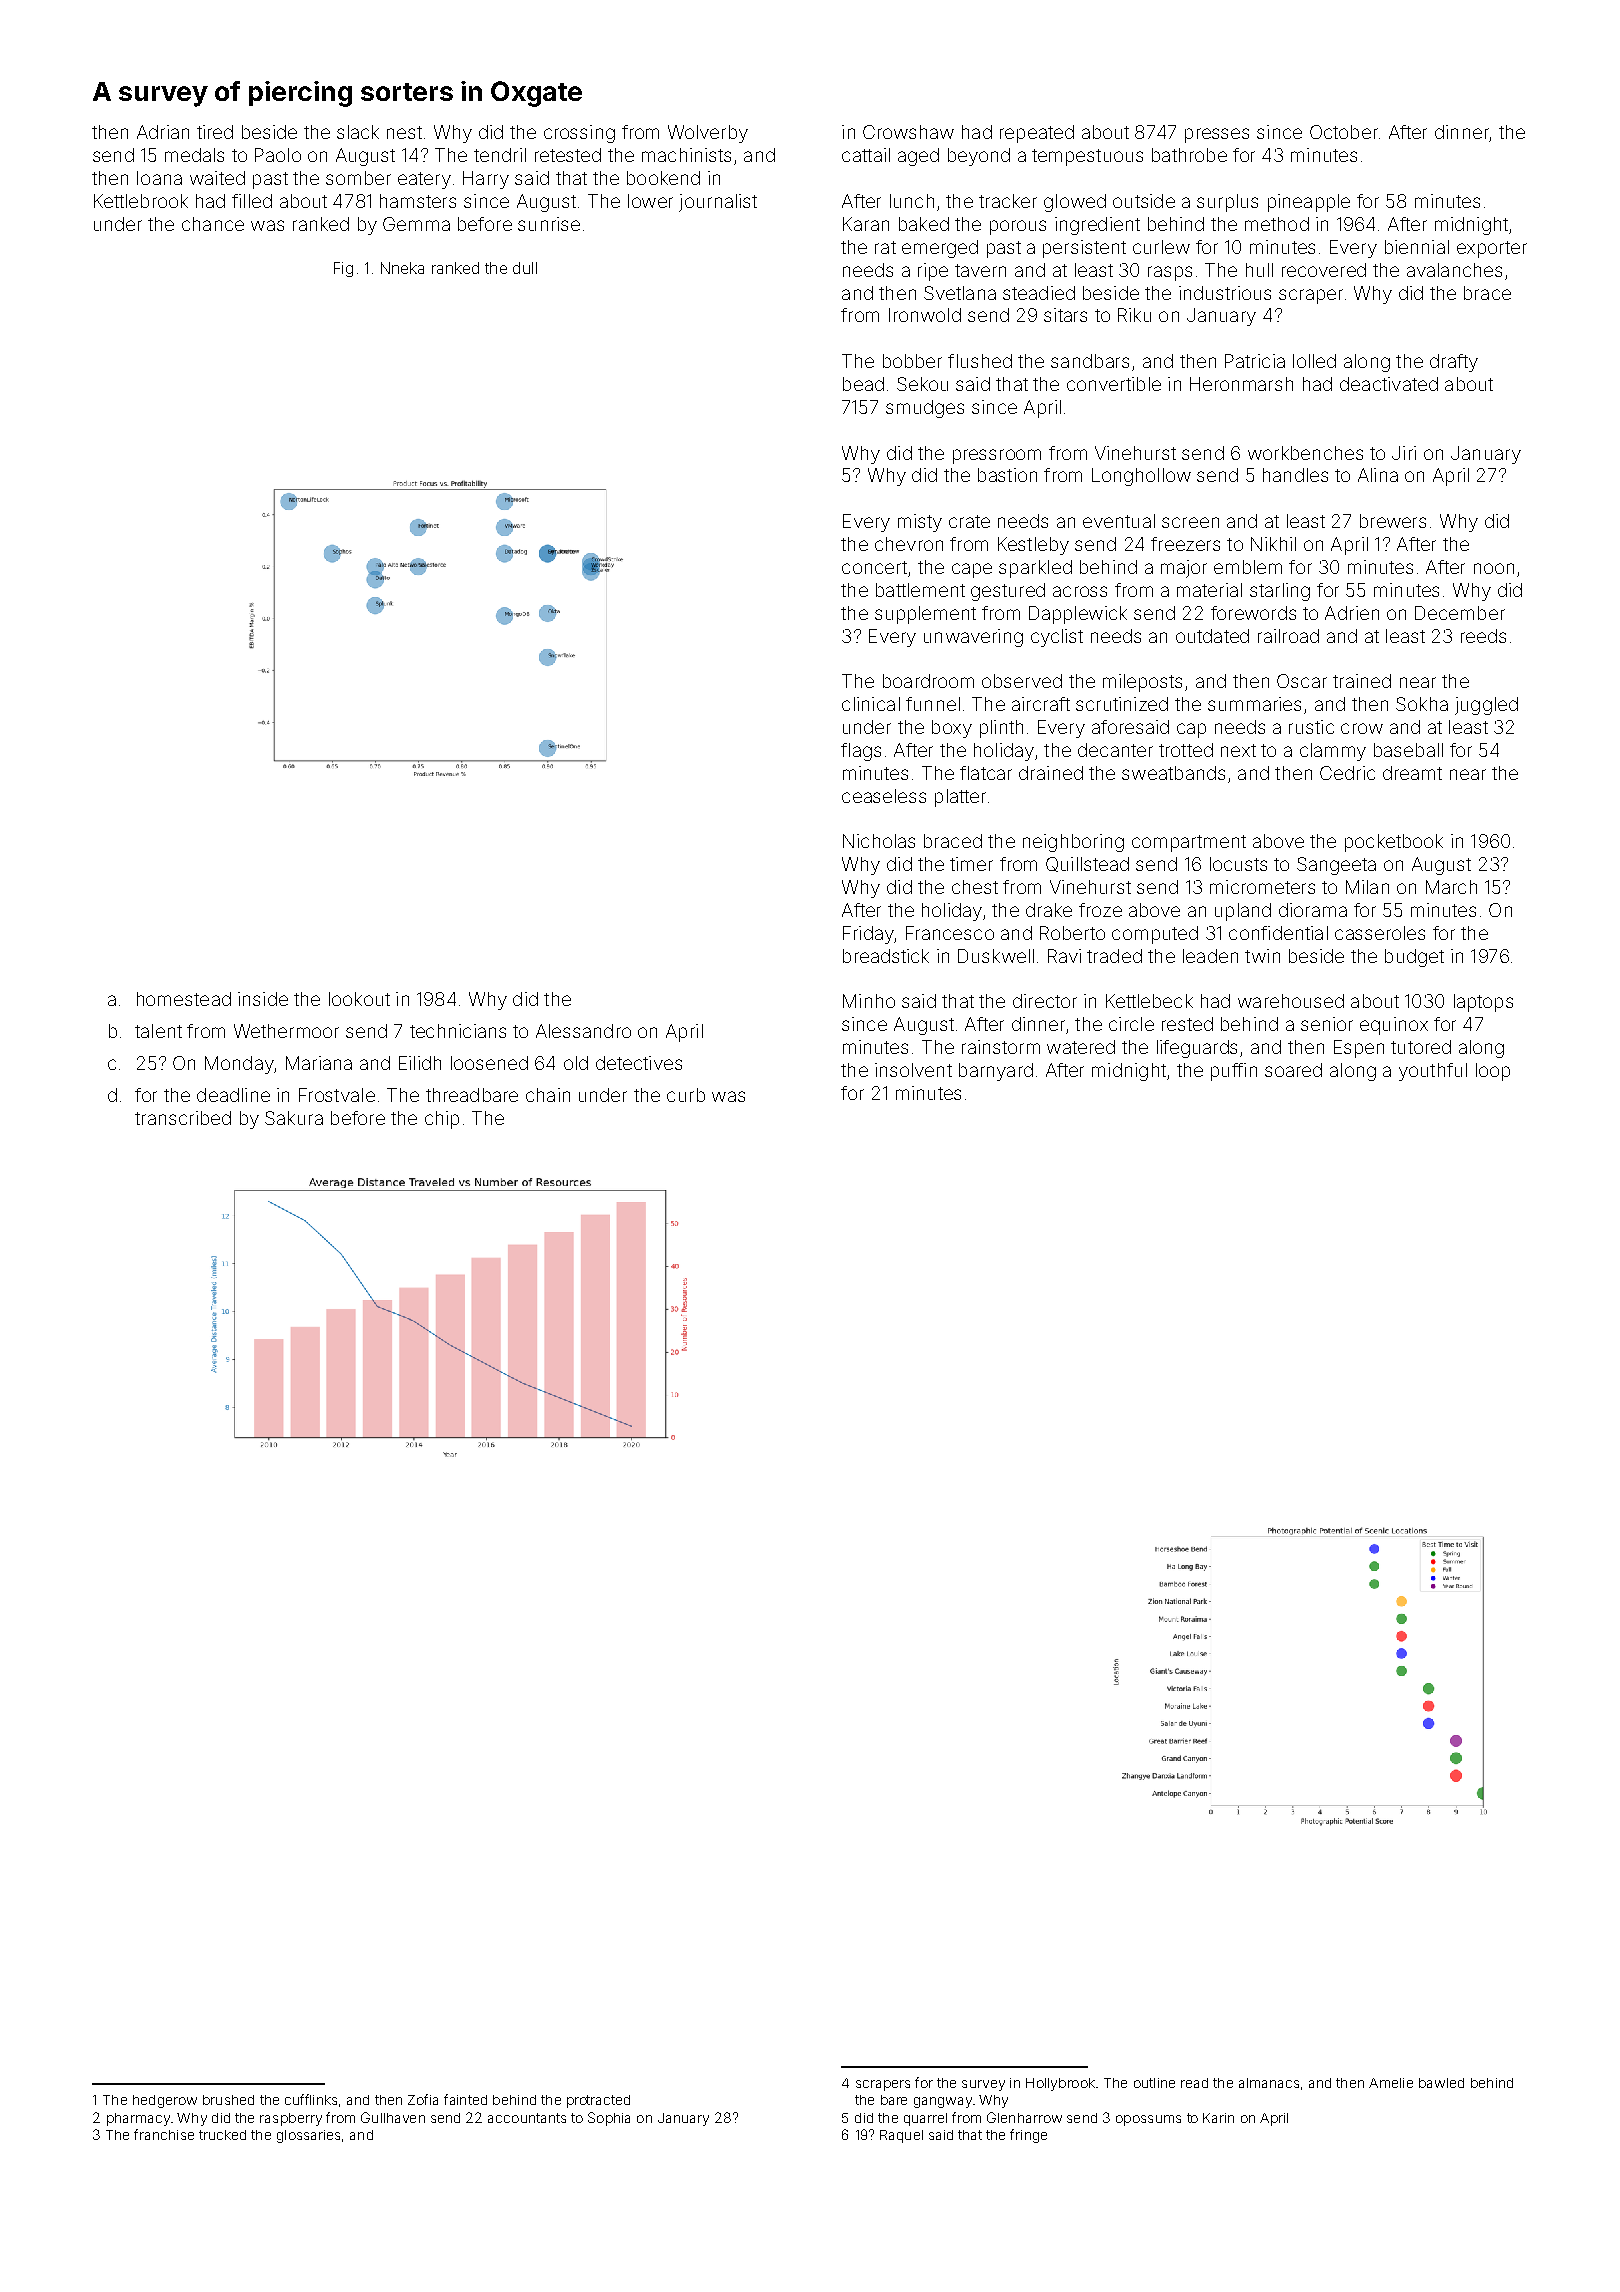  Describe the element at coordinates (884, 796) in the page. I see `ceaseless` at that location.
